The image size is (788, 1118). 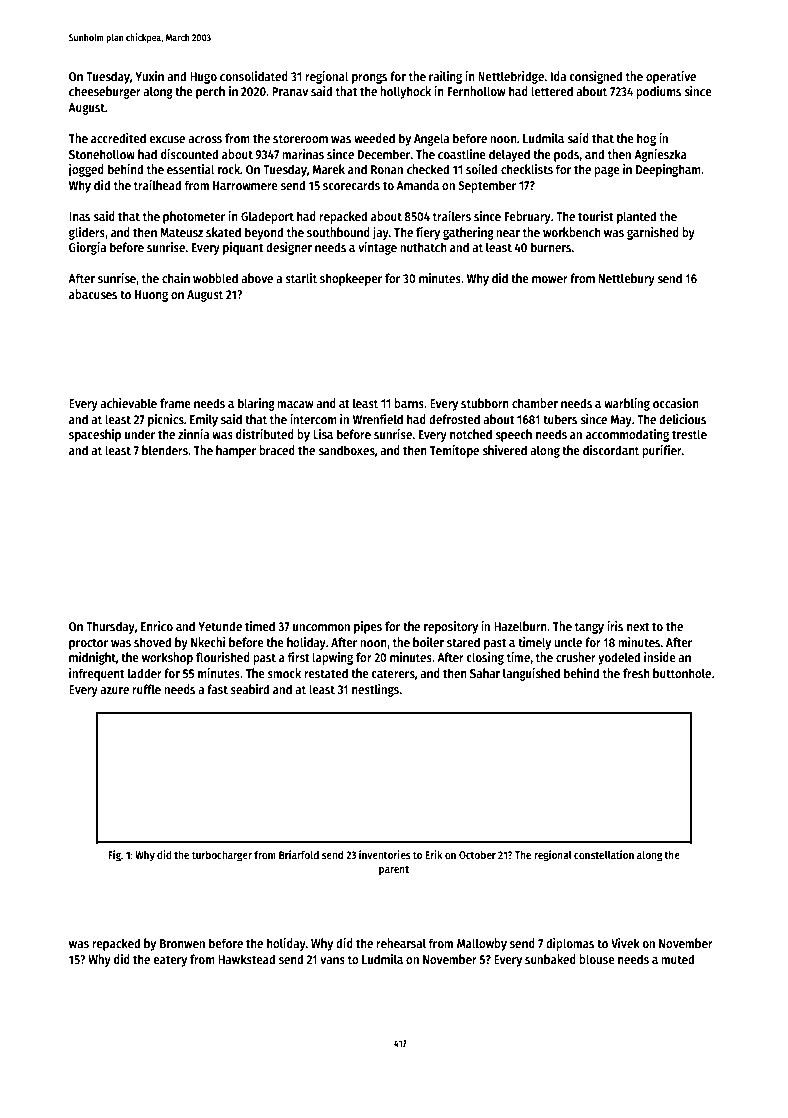 I want to click on vans, so click(x=332, y=960).
